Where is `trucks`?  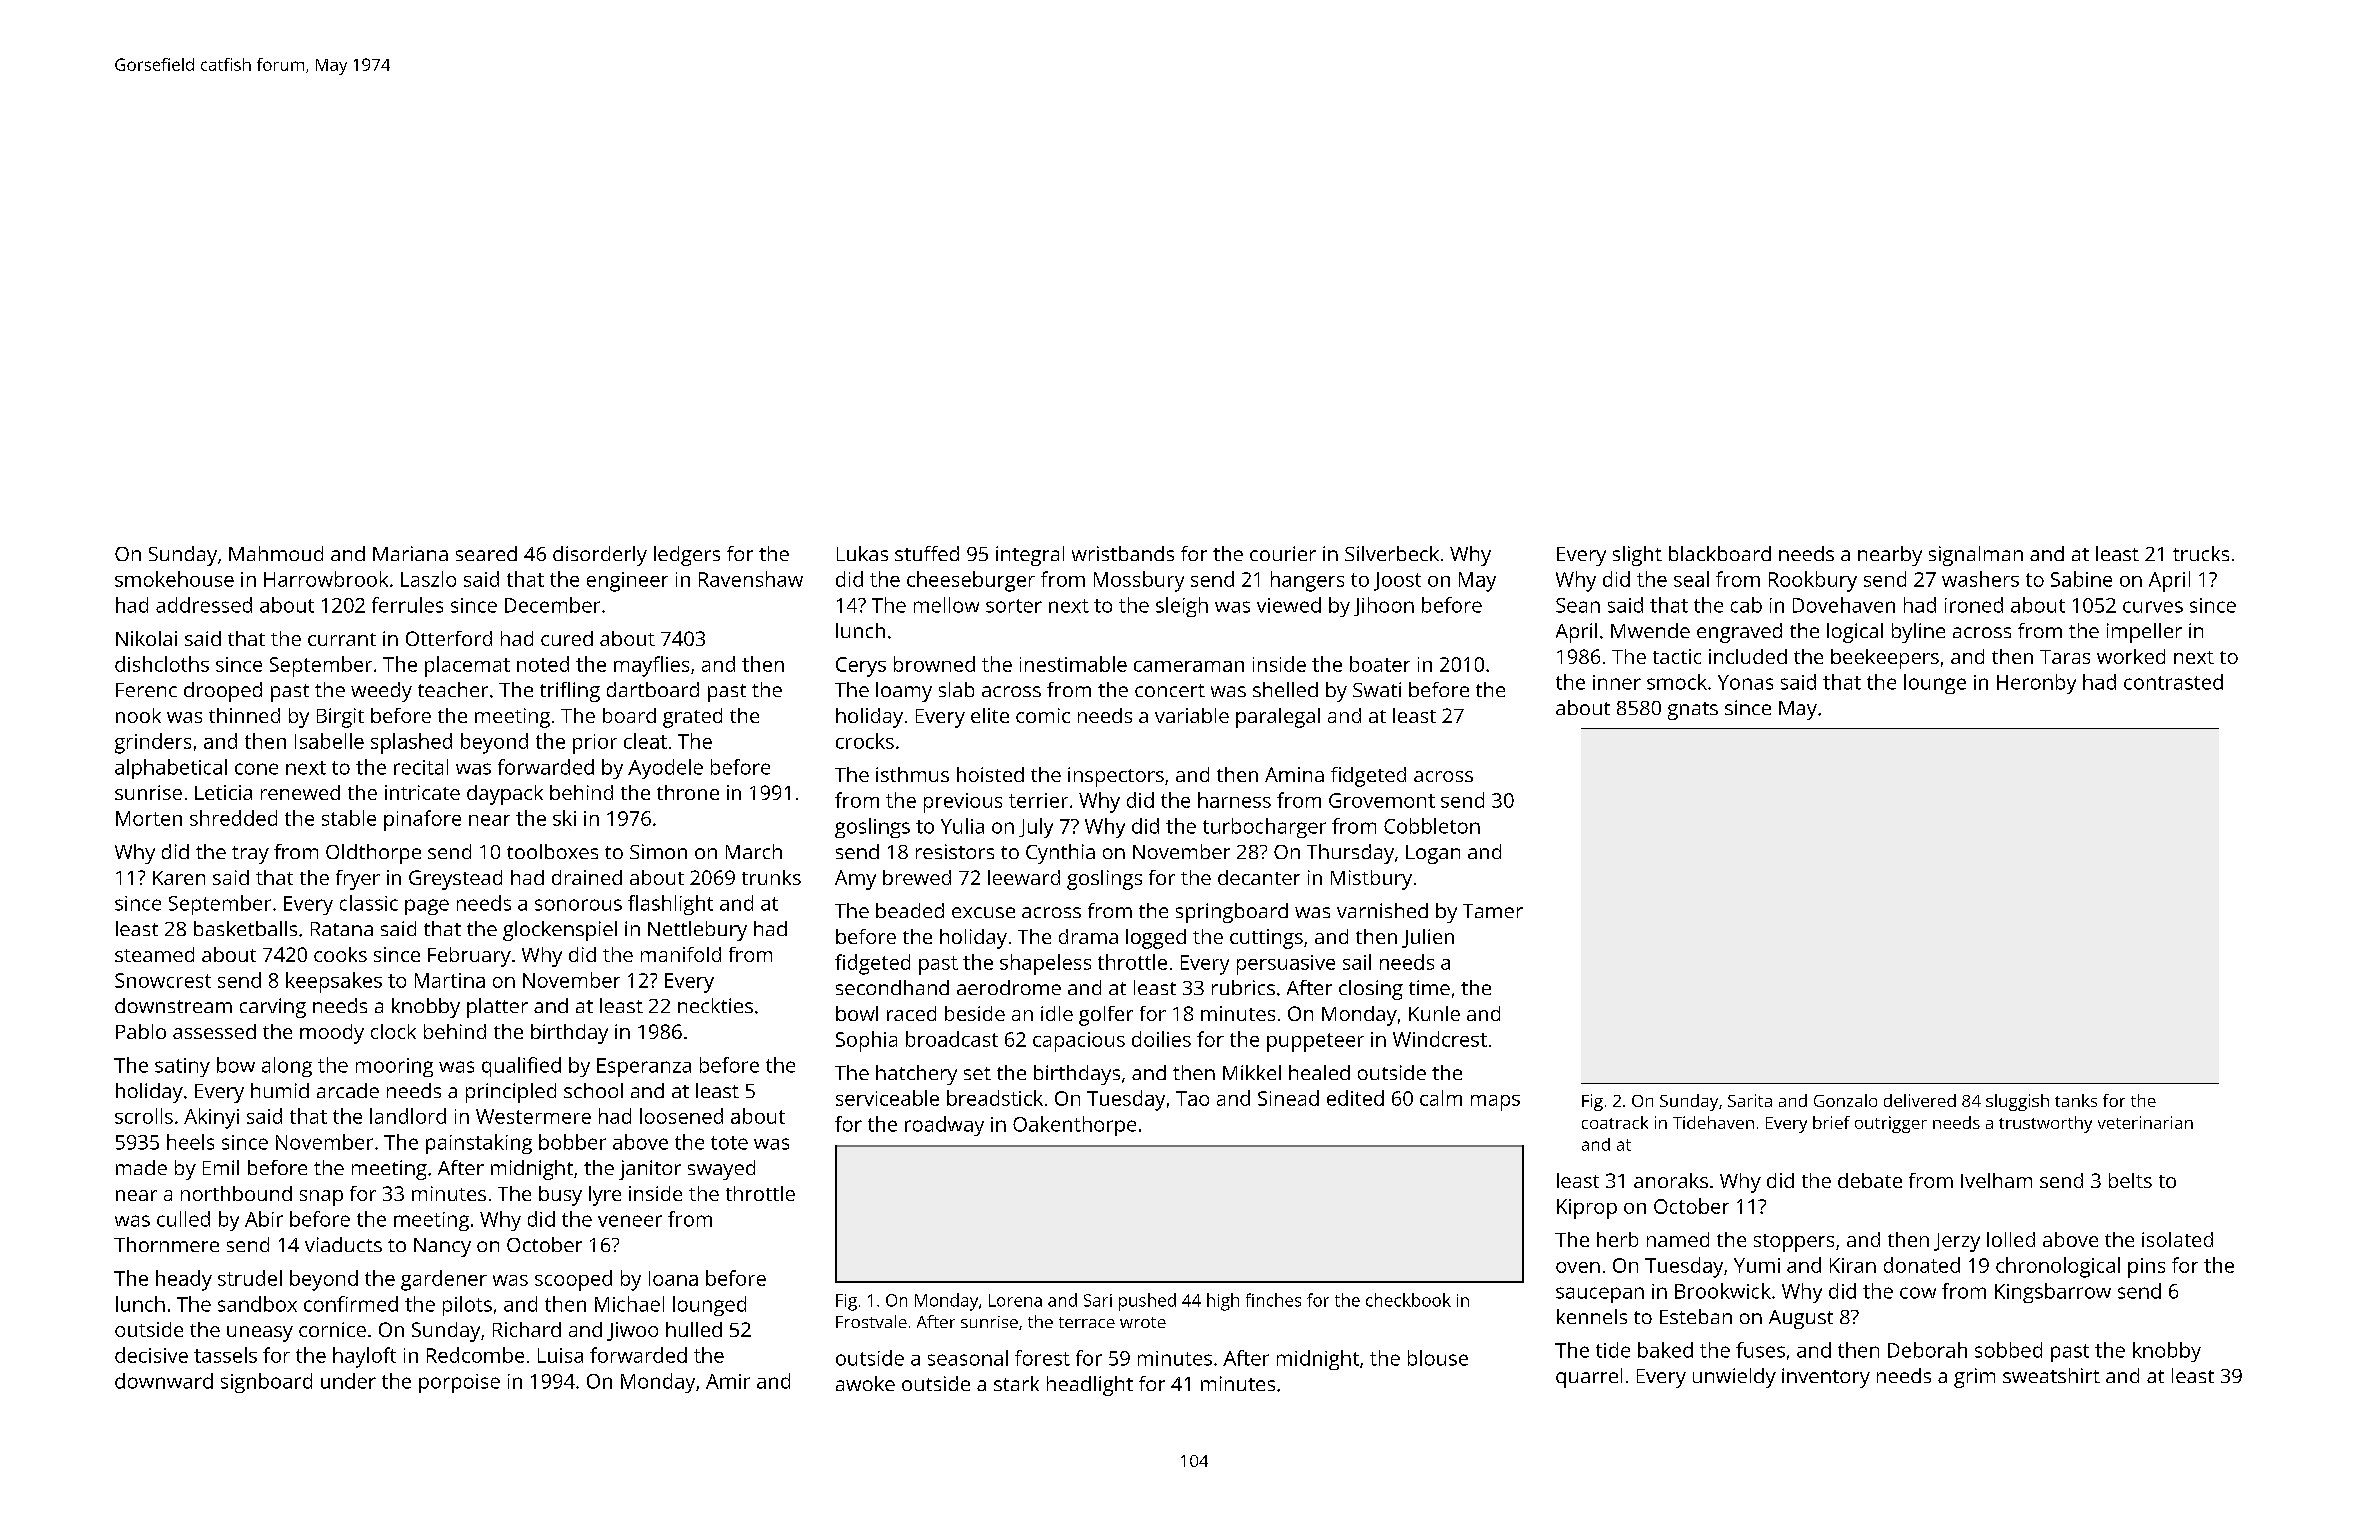
trucks is located at coordinates (2201, 553).
